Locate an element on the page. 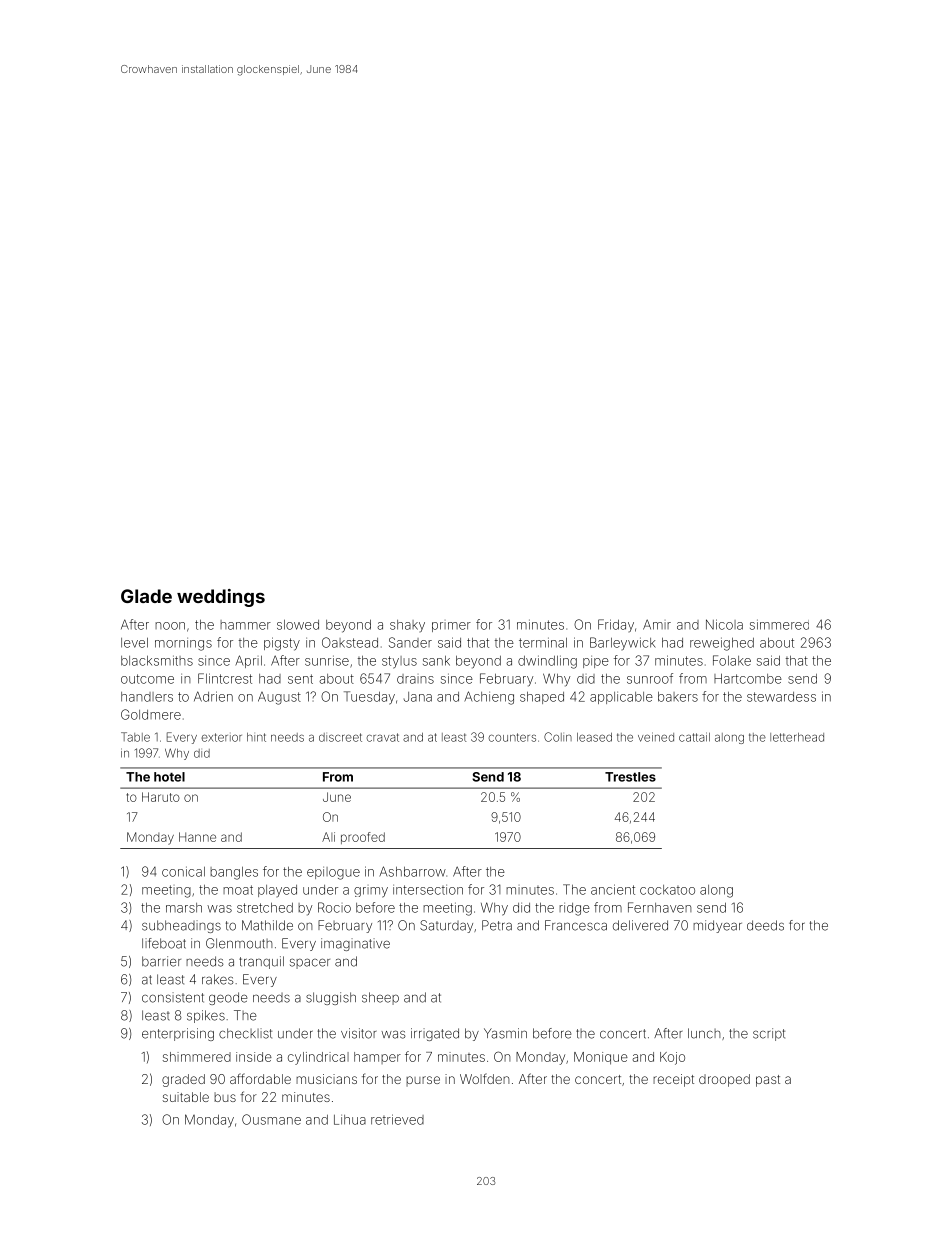 Image resolution: width=952 pixels, height=1233 pixels. Hanne is located at coordinates (197, 837).
